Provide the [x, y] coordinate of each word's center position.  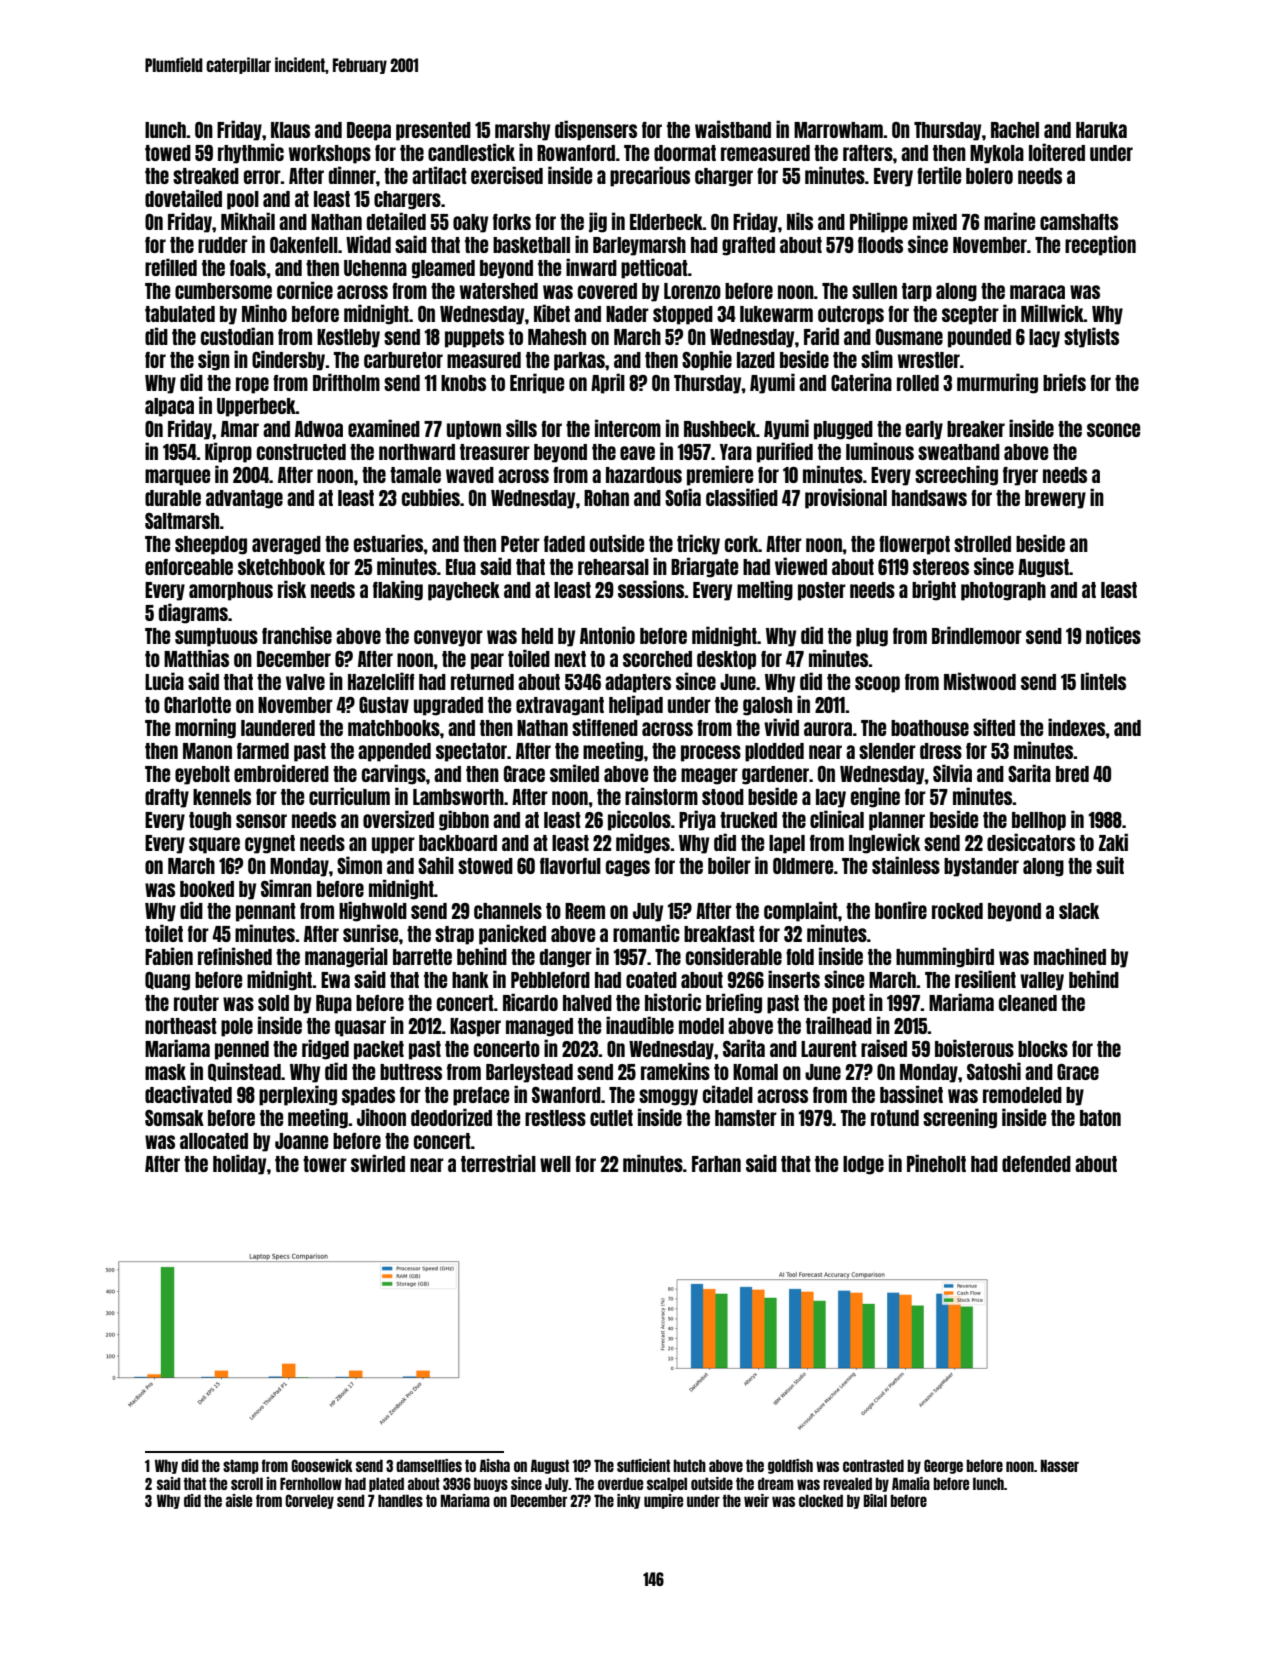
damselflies [429, 1465]
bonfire [901, 910]
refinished [235, 956]
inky [629, 1501]
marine [1009, 221]
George [943, 1466]
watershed [499, 291]
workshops [330, 154]
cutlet [611, 1118]
